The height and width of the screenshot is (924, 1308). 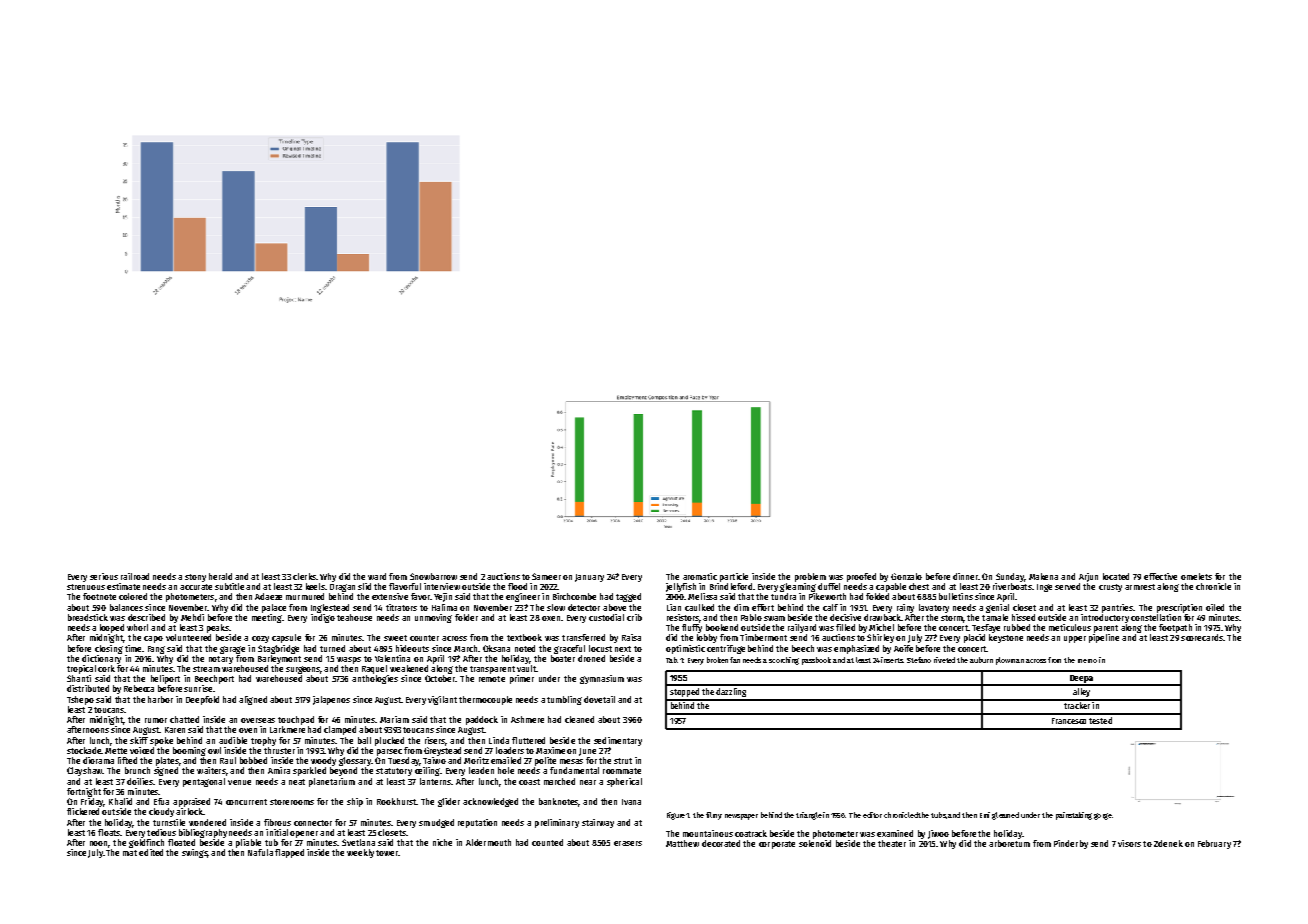 What do you see at coordinates (1087, 661) in the screenshot?
I see `memo` at bounding box center [1087, 661].
